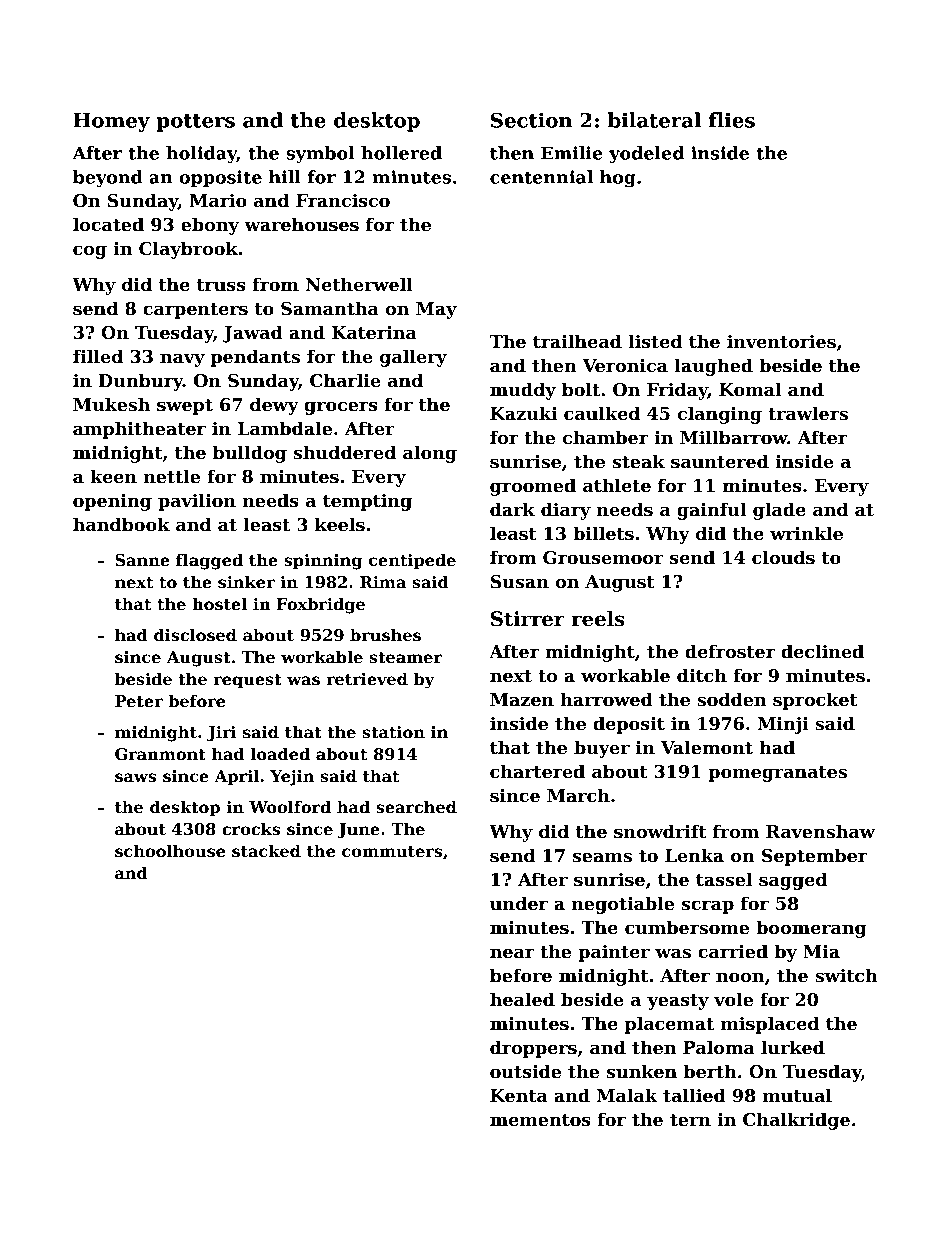  What do you see at coordinates (139, 701) in the screenshot?
I see `Peter` at bounding box center [139, 701].
